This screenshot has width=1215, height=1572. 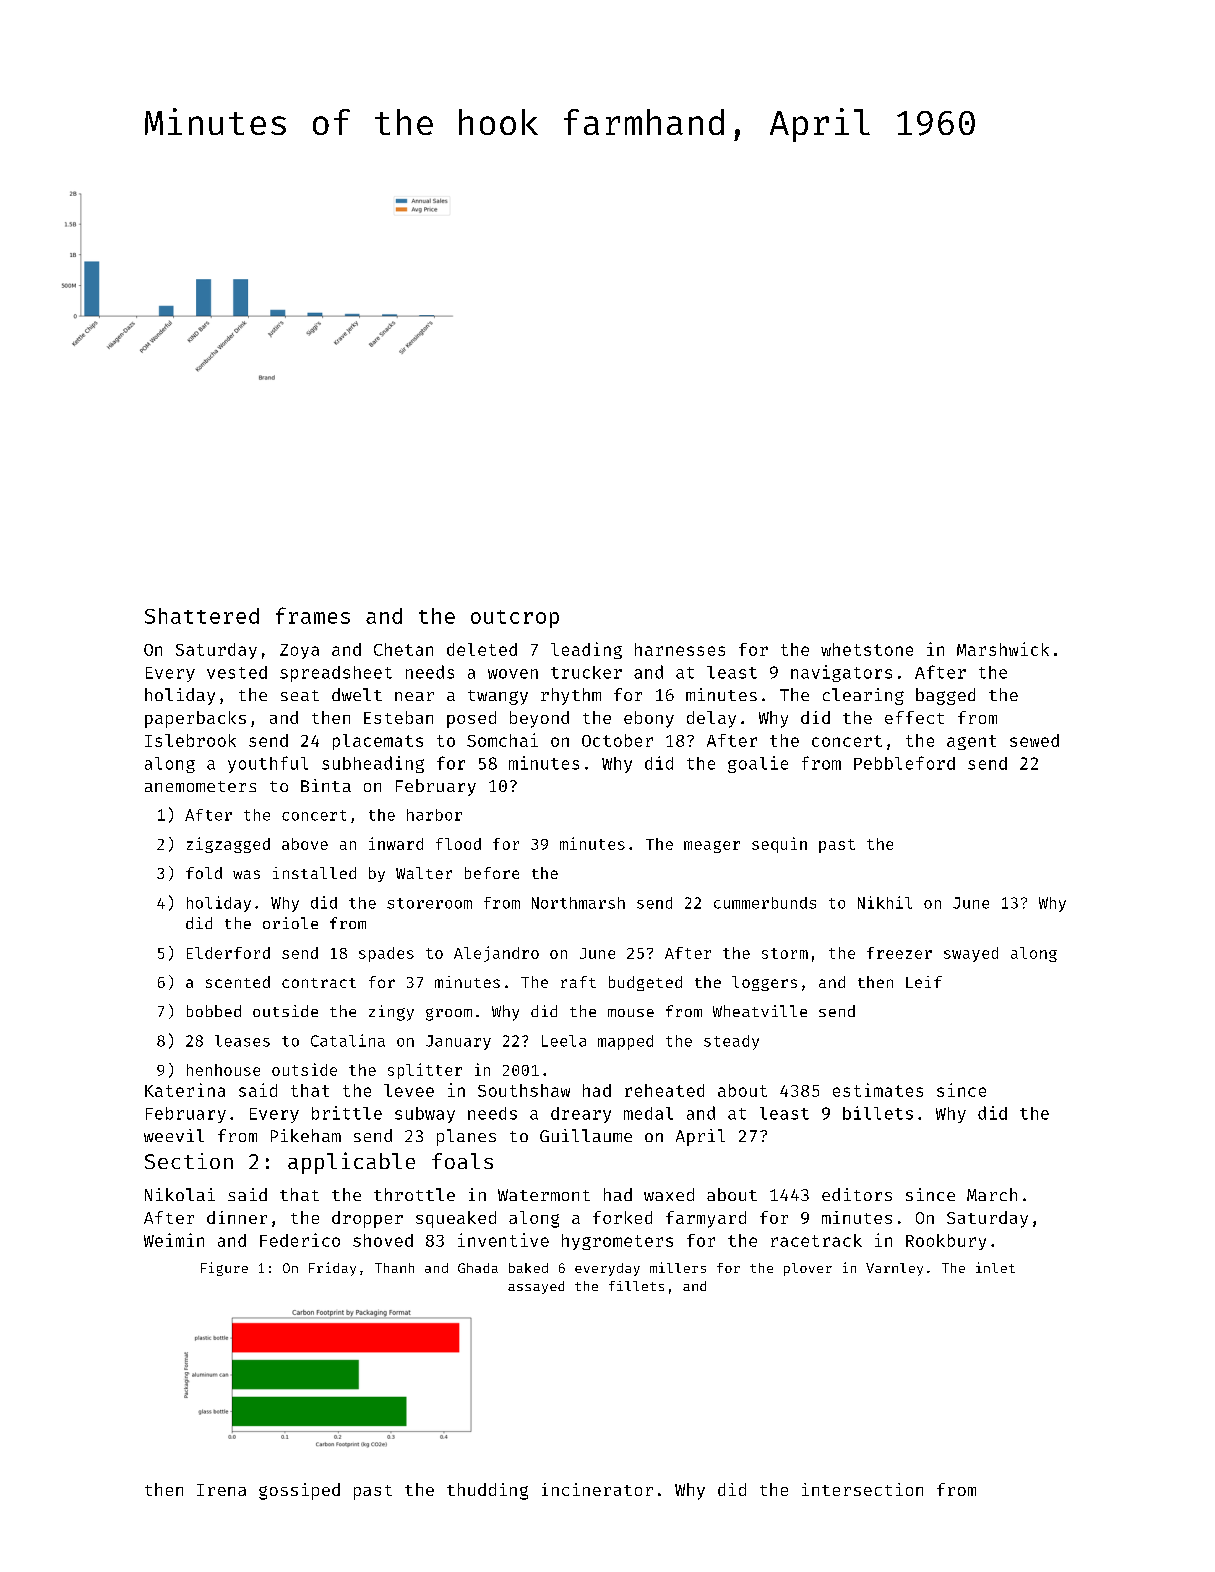 I want to click on Leela, so click(x=564, y=1041).
